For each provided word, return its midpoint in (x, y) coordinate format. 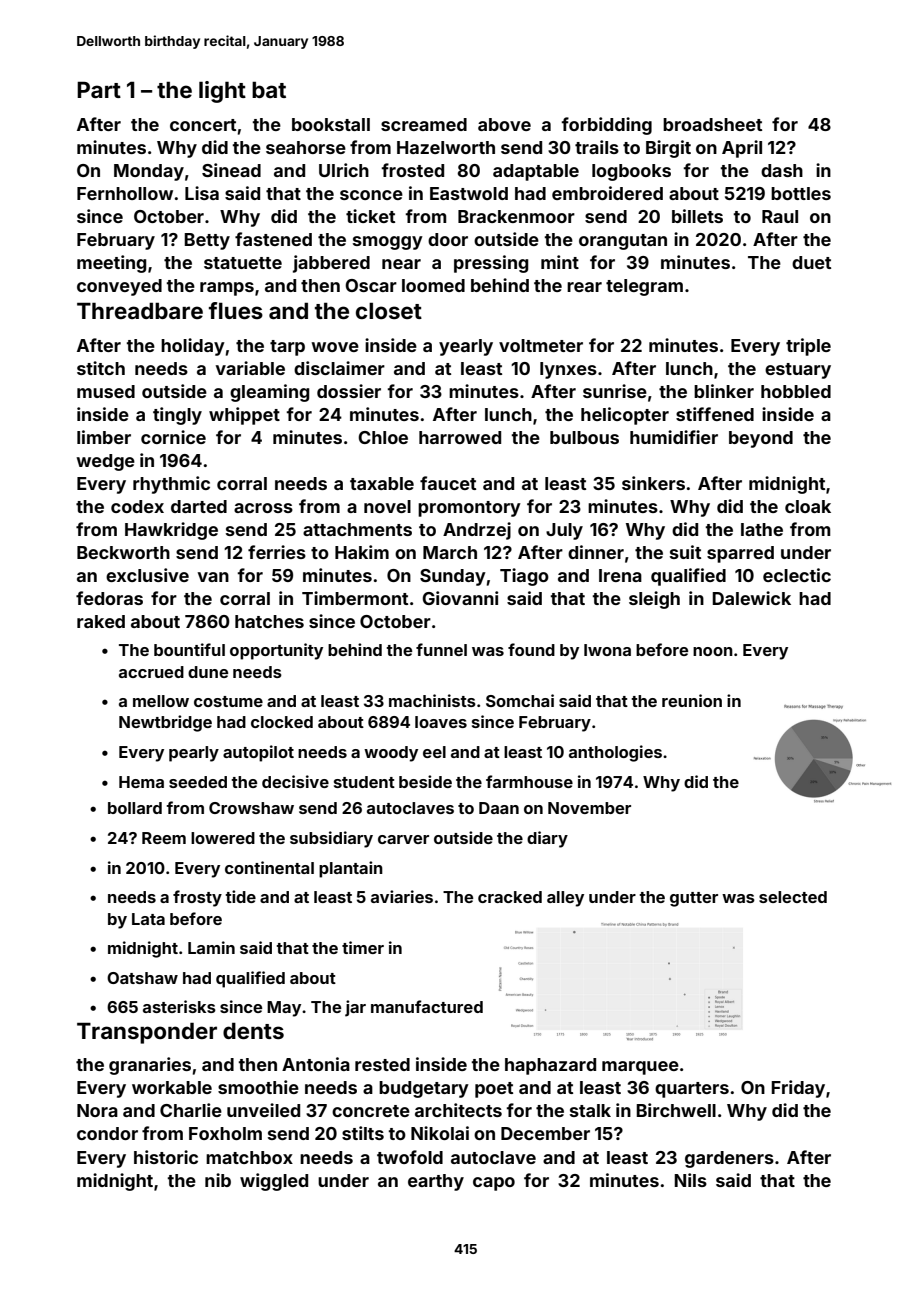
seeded (198, 782)
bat (269, 89)
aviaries (402, 896)
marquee (640, 1068)
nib (218, 1180)
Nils (690, 1180)
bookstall (331, 124)
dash (782, 170)
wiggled (274, 1182)
